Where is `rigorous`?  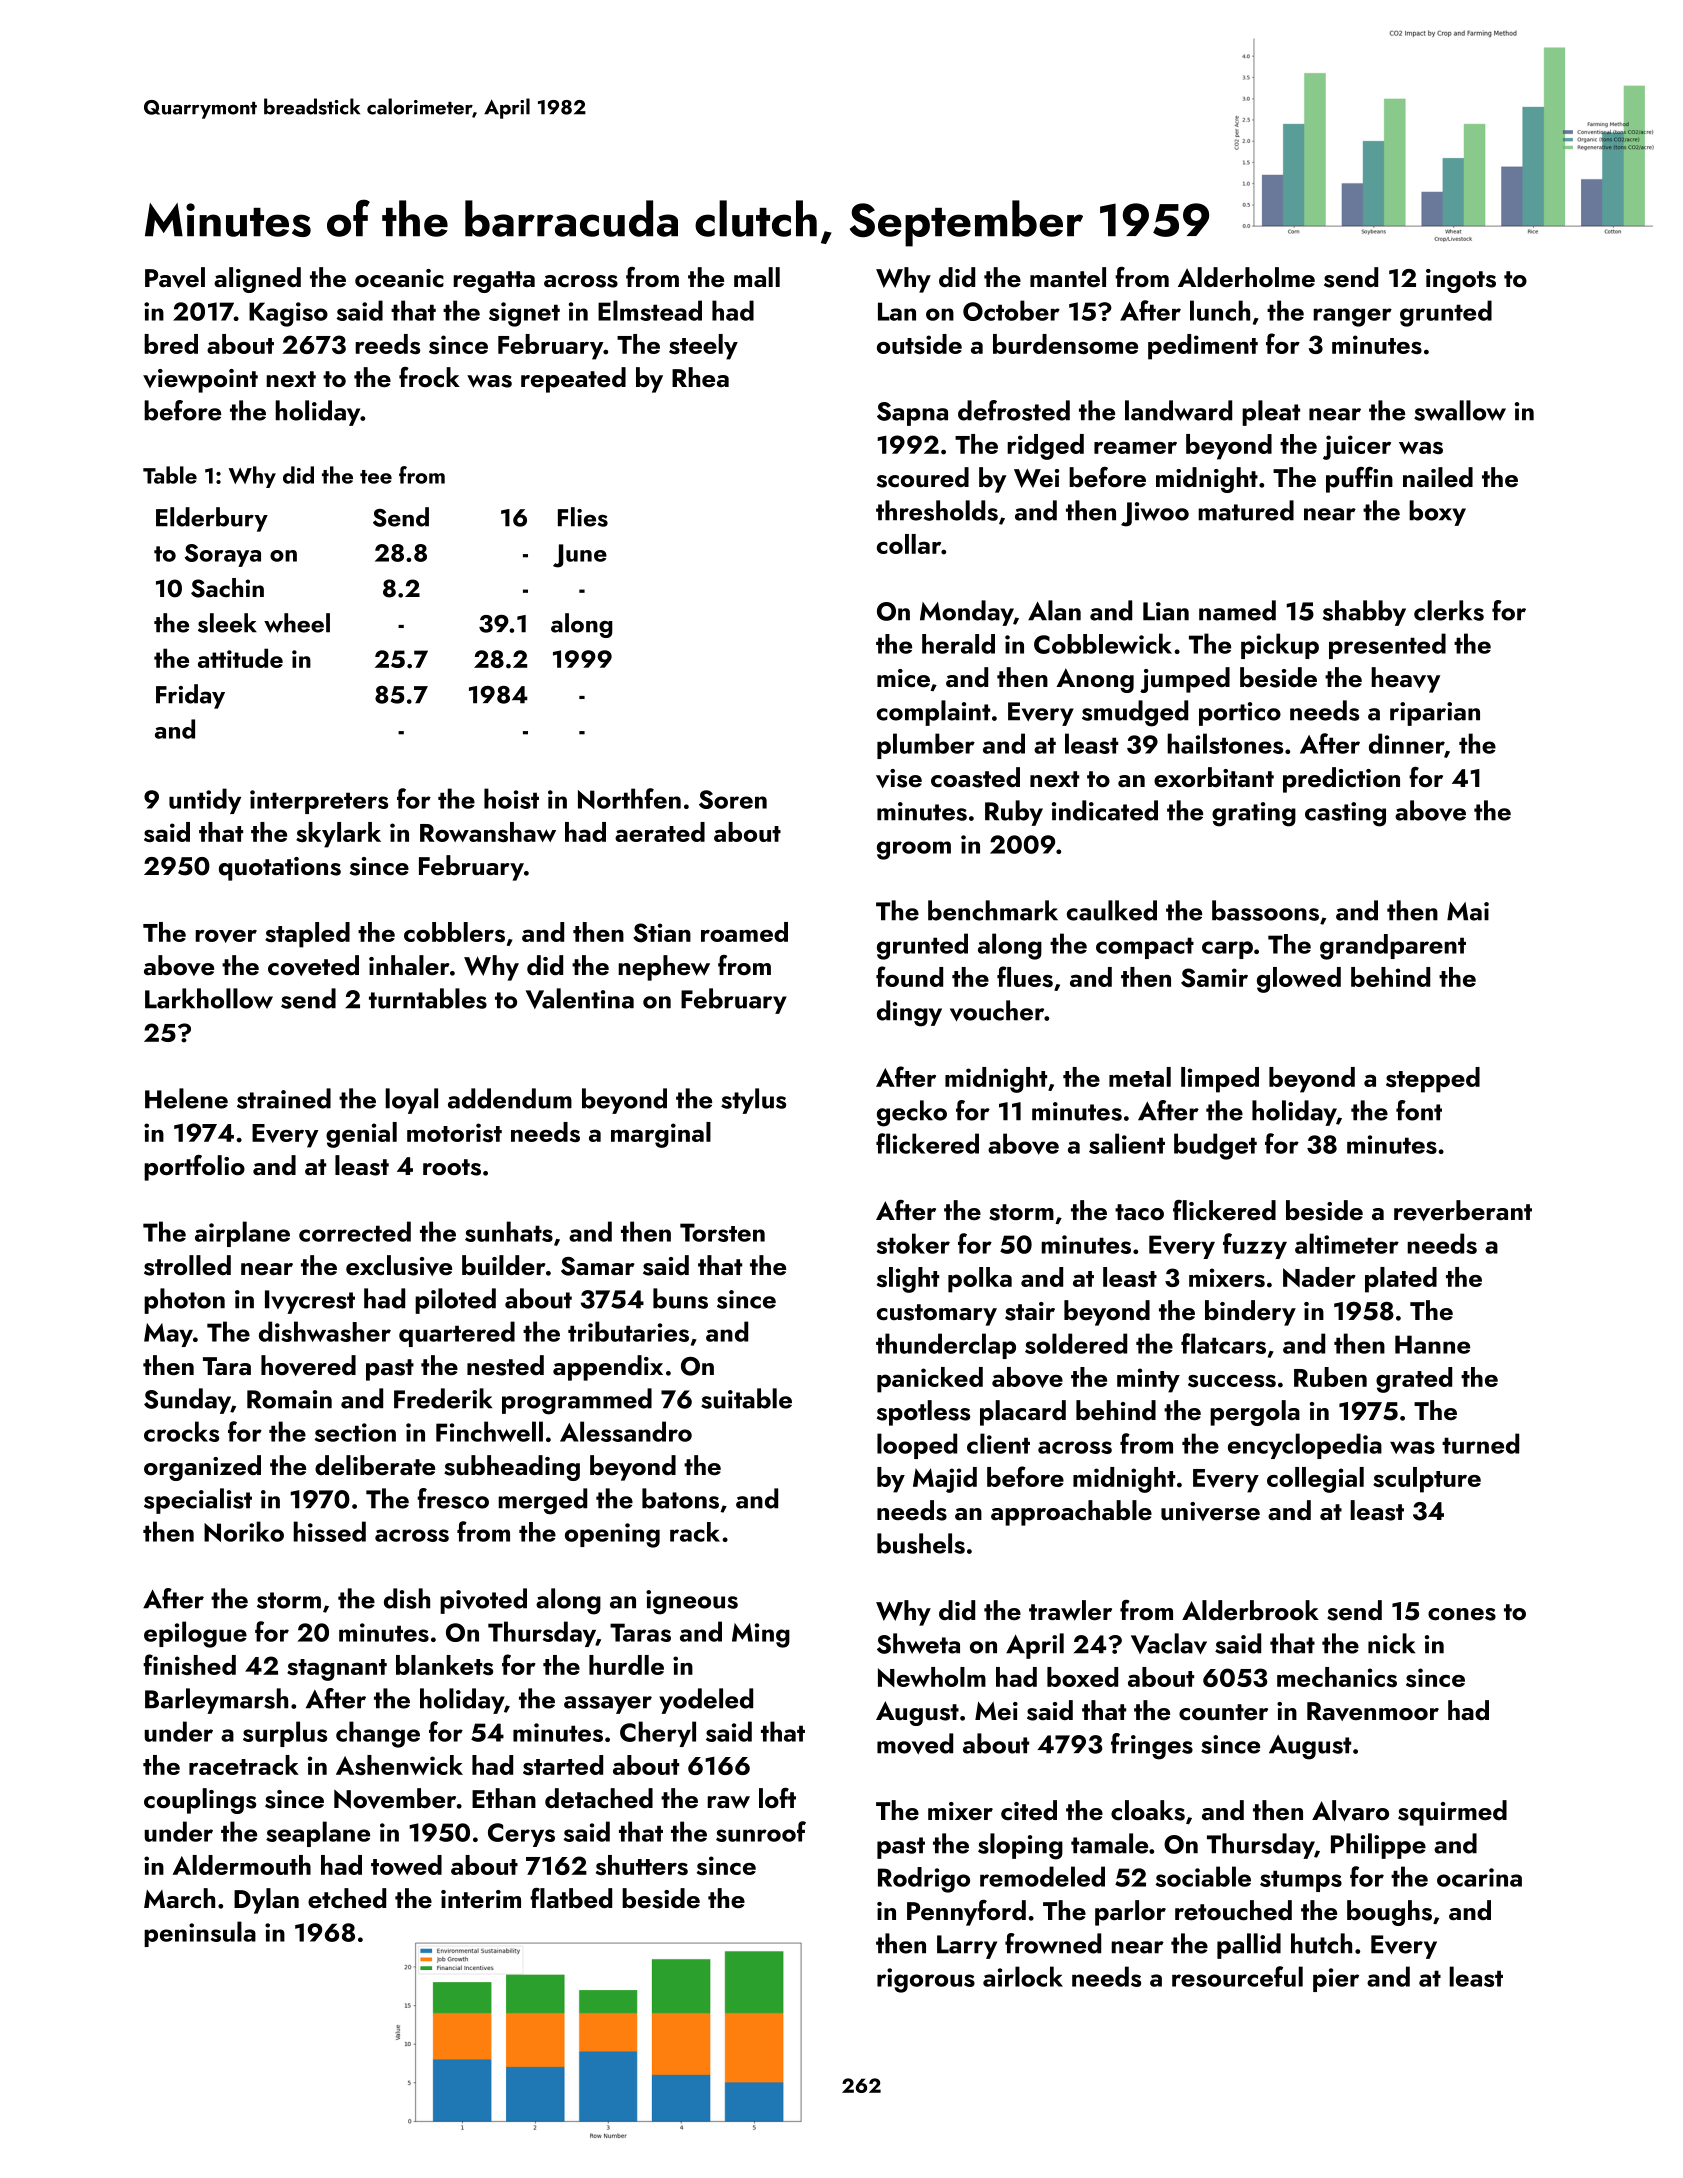 rigorous is located at coordinates (926, 1980).
